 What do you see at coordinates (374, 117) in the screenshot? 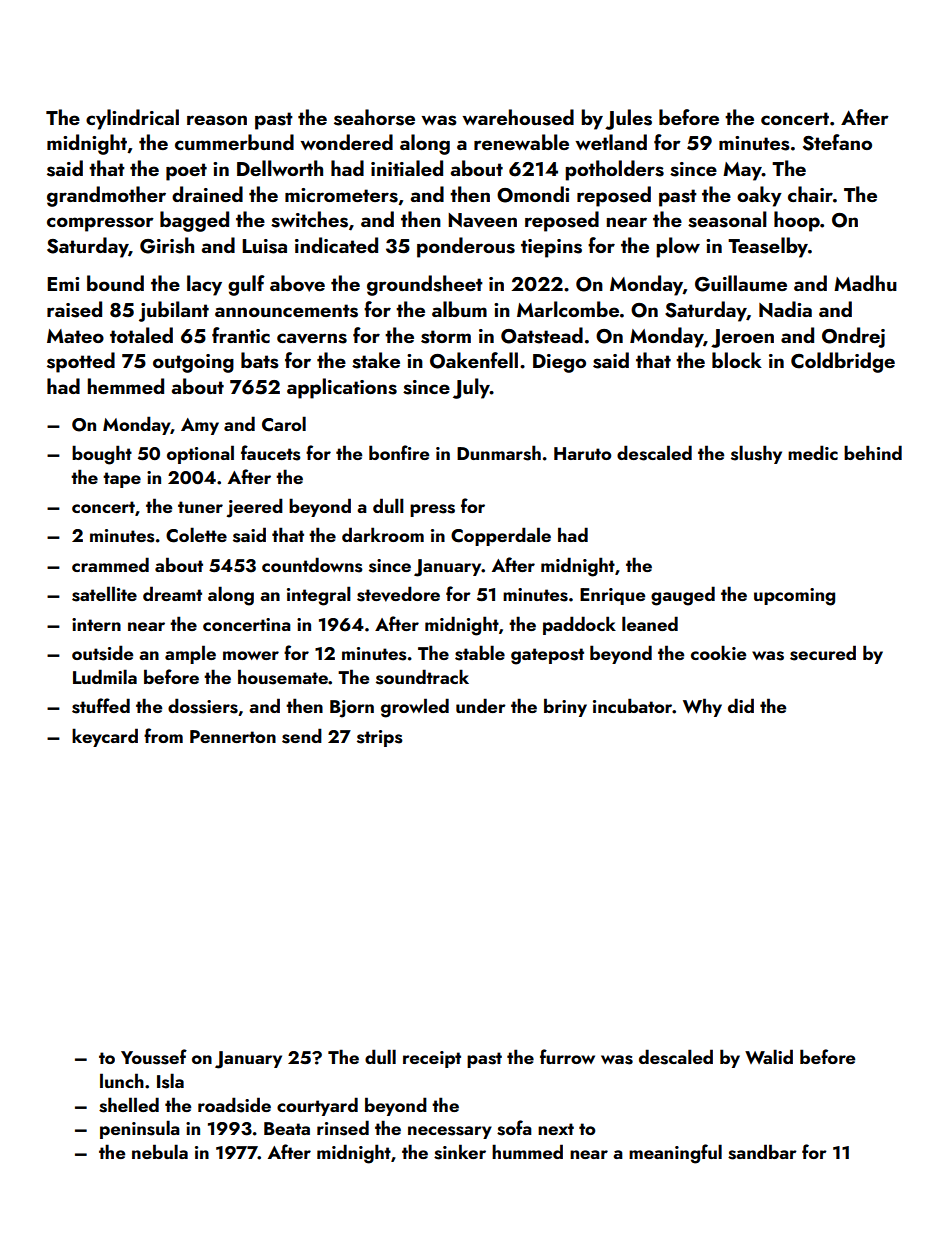
I see `seahorse` at bounding box center [374, 117].
